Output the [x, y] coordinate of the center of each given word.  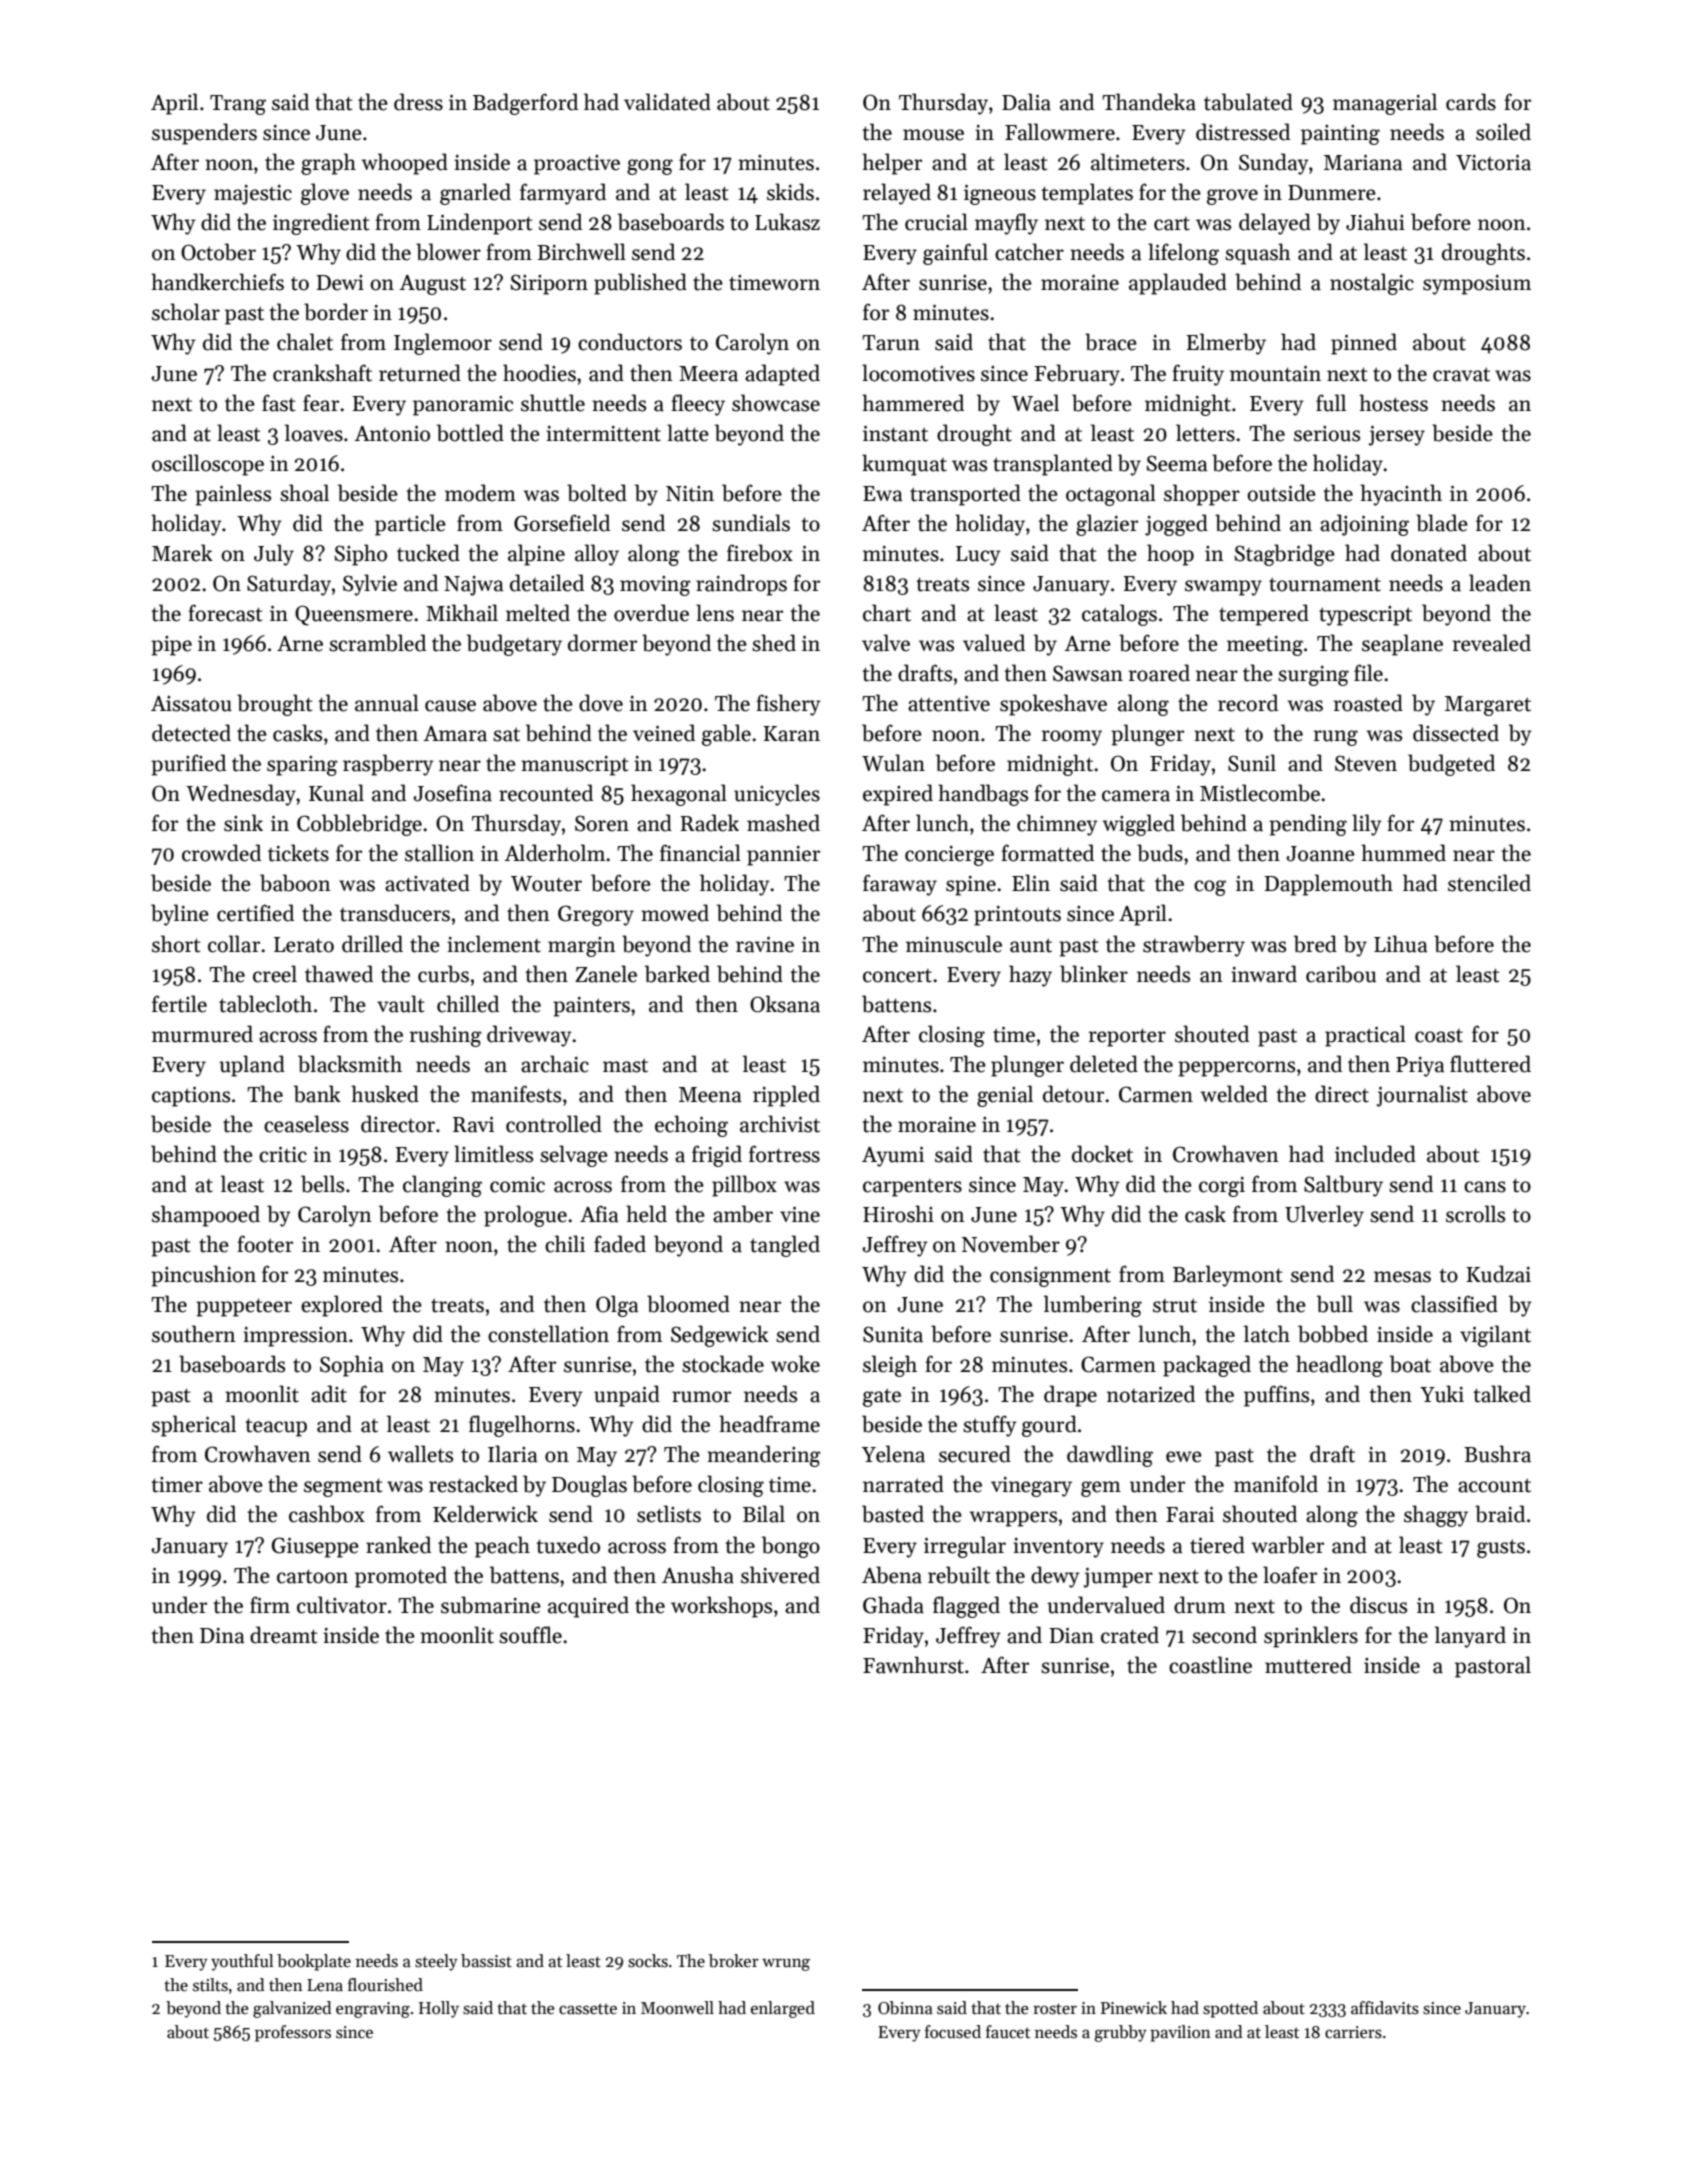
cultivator [342, 1605]
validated [667, 102]
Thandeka [1149, 102]
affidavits [1385, 2008]
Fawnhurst [913, 1665]
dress [418, 102]
